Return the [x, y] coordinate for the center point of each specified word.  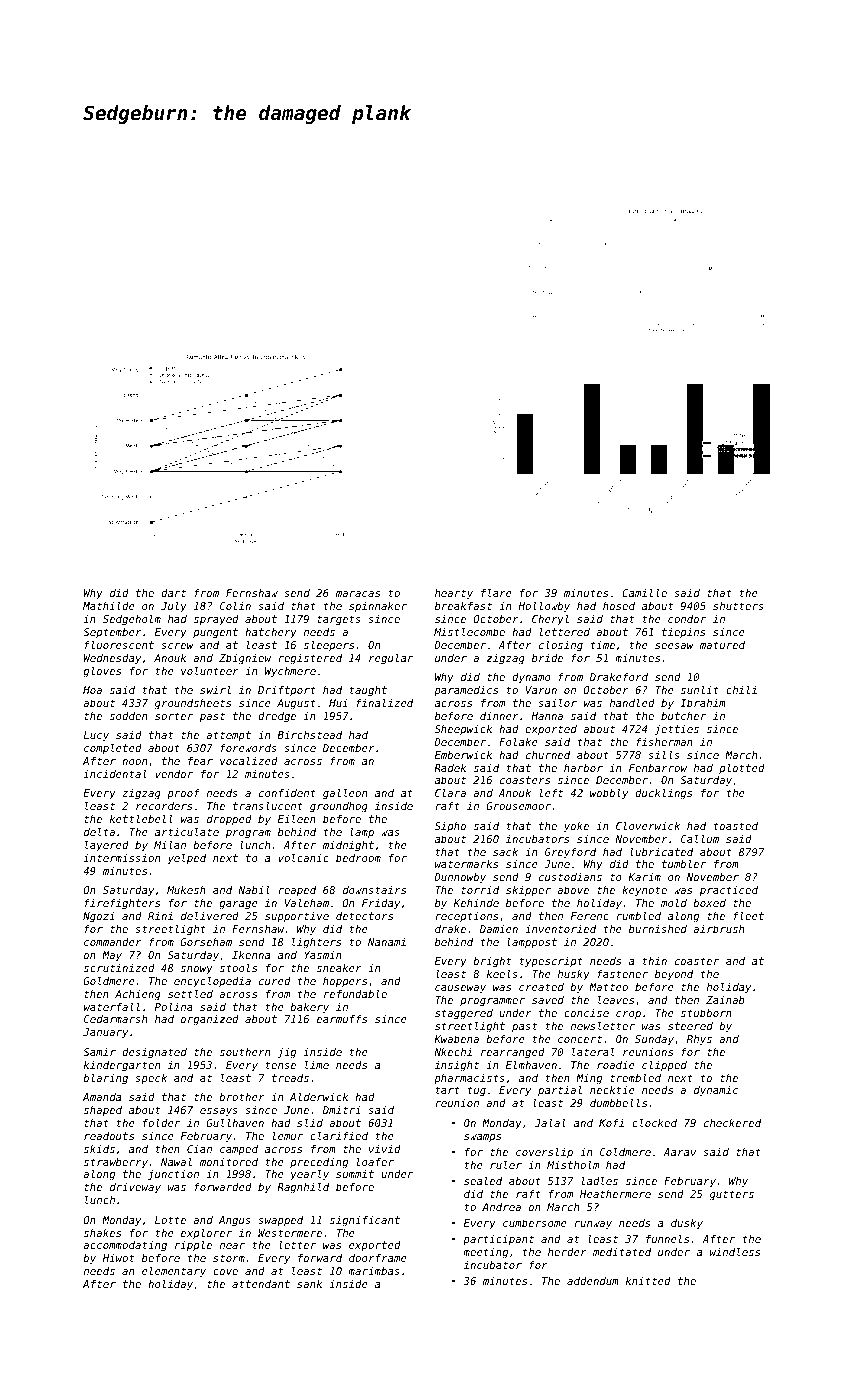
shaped [103, 1111]
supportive [297, 917]
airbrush [718, 929]
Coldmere [625, 1152]
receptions [467, 917]
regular [391, 659]
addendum [593, 1281]
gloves [102, 672]
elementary [174, 1272]
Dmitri [341, 1110]
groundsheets [193, 704]
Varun [541, 690]
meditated [622, 1252]
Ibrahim [703, 703]
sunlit [700, 690]
